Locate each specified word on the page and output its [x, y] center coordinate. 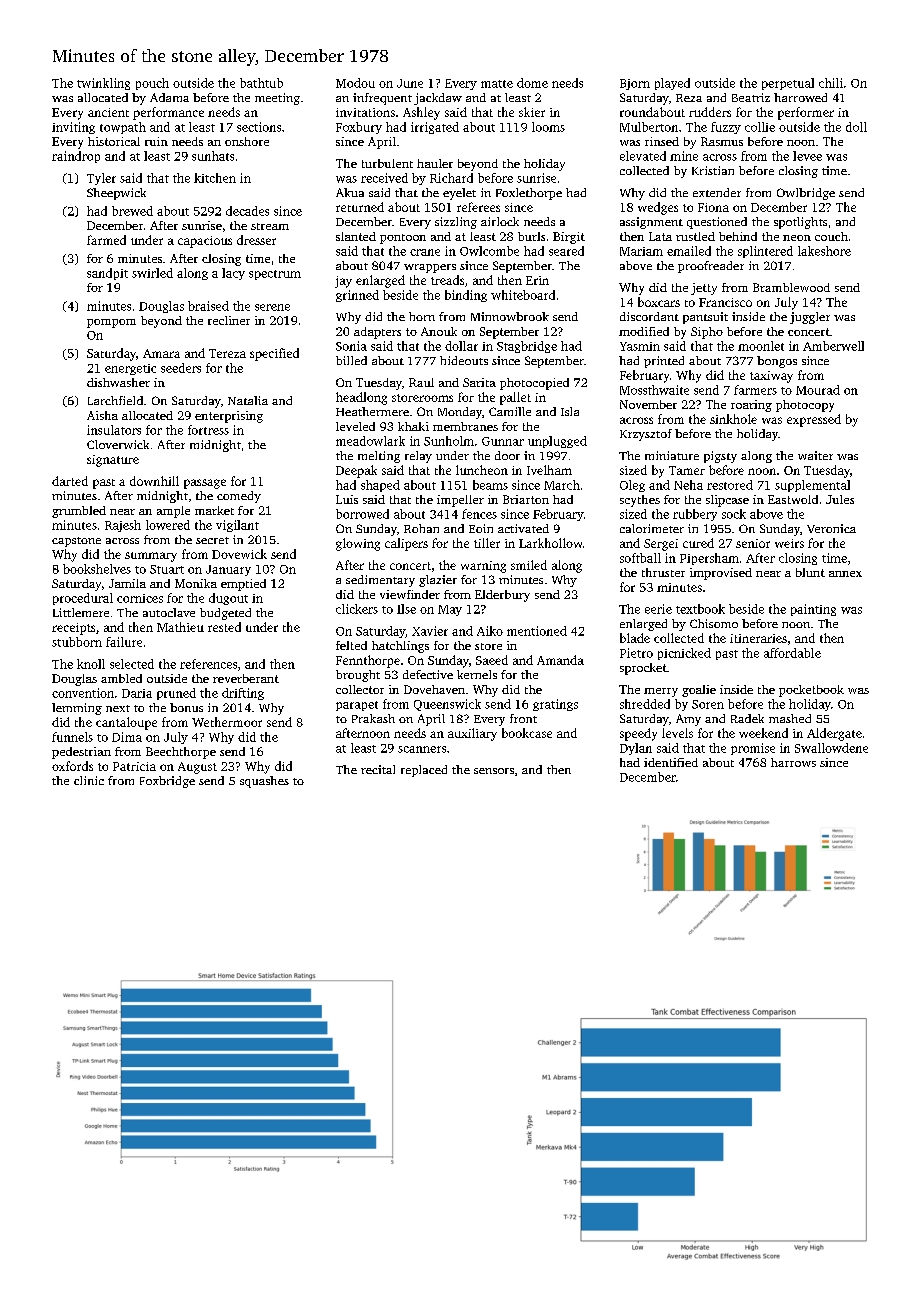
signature [113, 461]
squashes [264, 782]
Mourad [818, 390]
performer [806, 113]
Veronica [831, 528]
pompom [111, 323]
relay [418, 457]
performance [168, 113]
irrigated [435, 128]
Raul [421, 382]
